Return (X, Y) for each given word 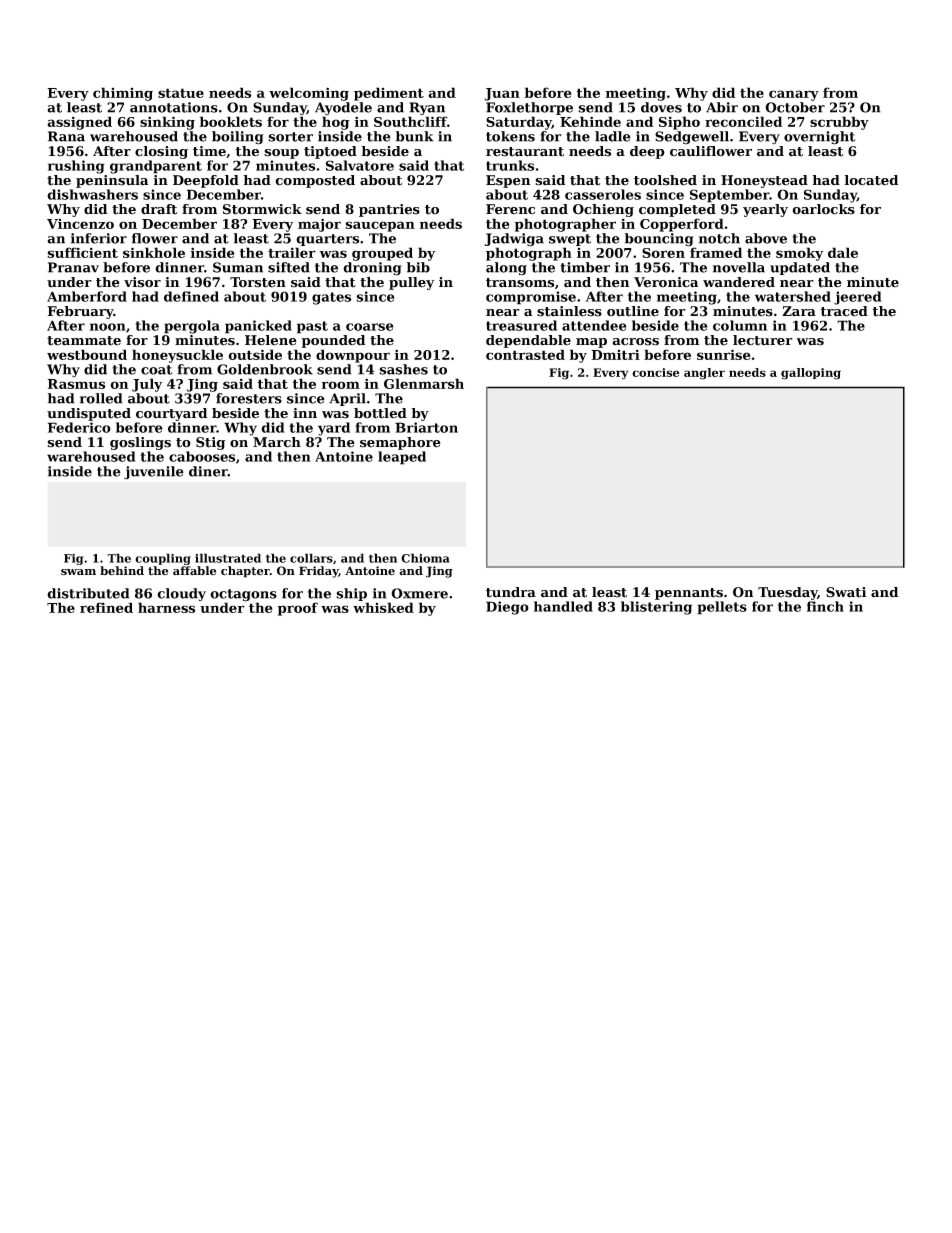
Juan (502, 94)
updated (800, 268)
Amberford (87, 296)
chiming (123, 94)
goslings (140, 443)
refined (106, 607)
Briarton (426, 427)
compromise (531, 298)
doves (661, 107)
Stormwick (262, 209)
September (729, 196)
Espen (508, 181)
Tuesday (788, 593)
